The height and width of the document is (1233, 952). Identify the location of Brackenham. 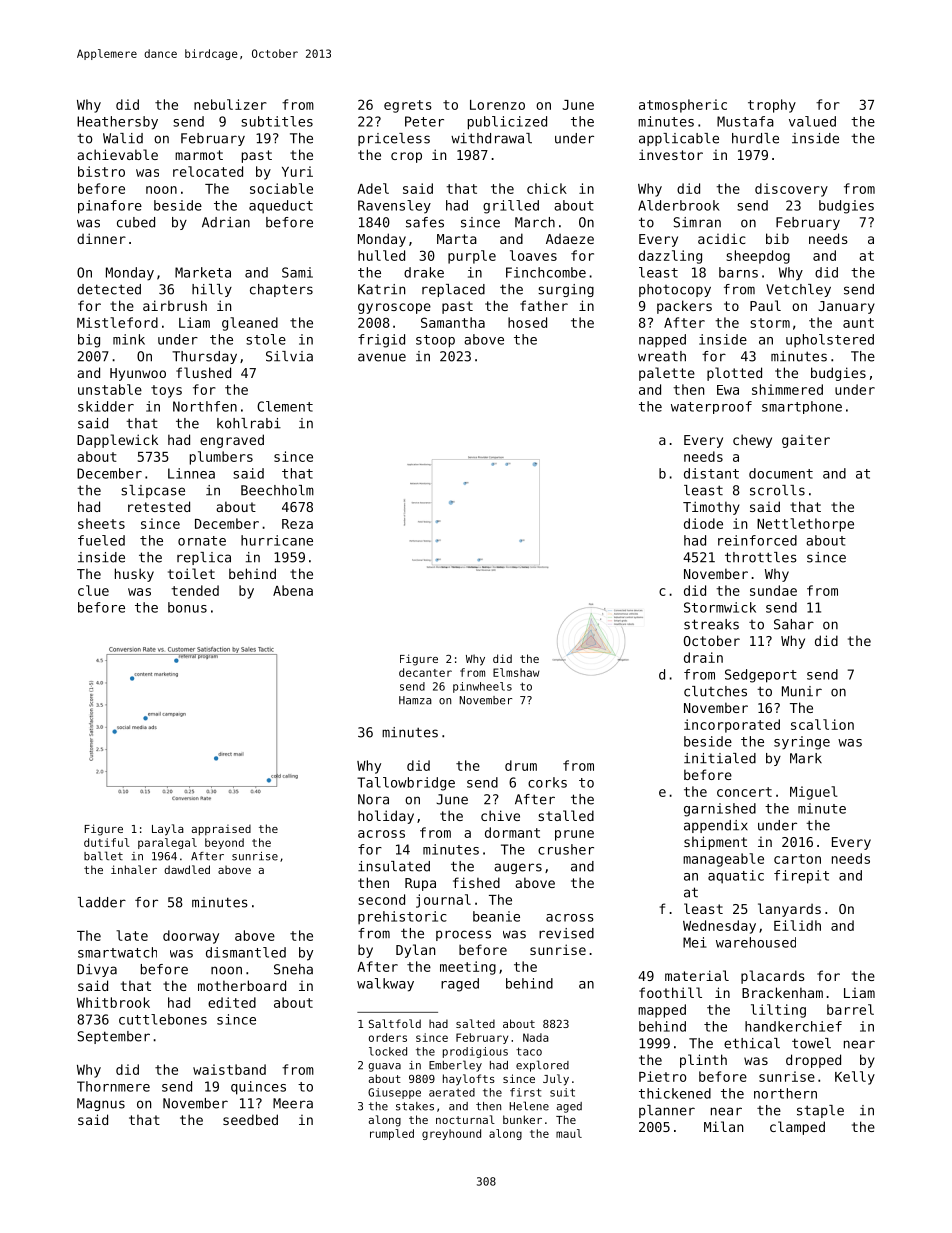
(782, 992).
